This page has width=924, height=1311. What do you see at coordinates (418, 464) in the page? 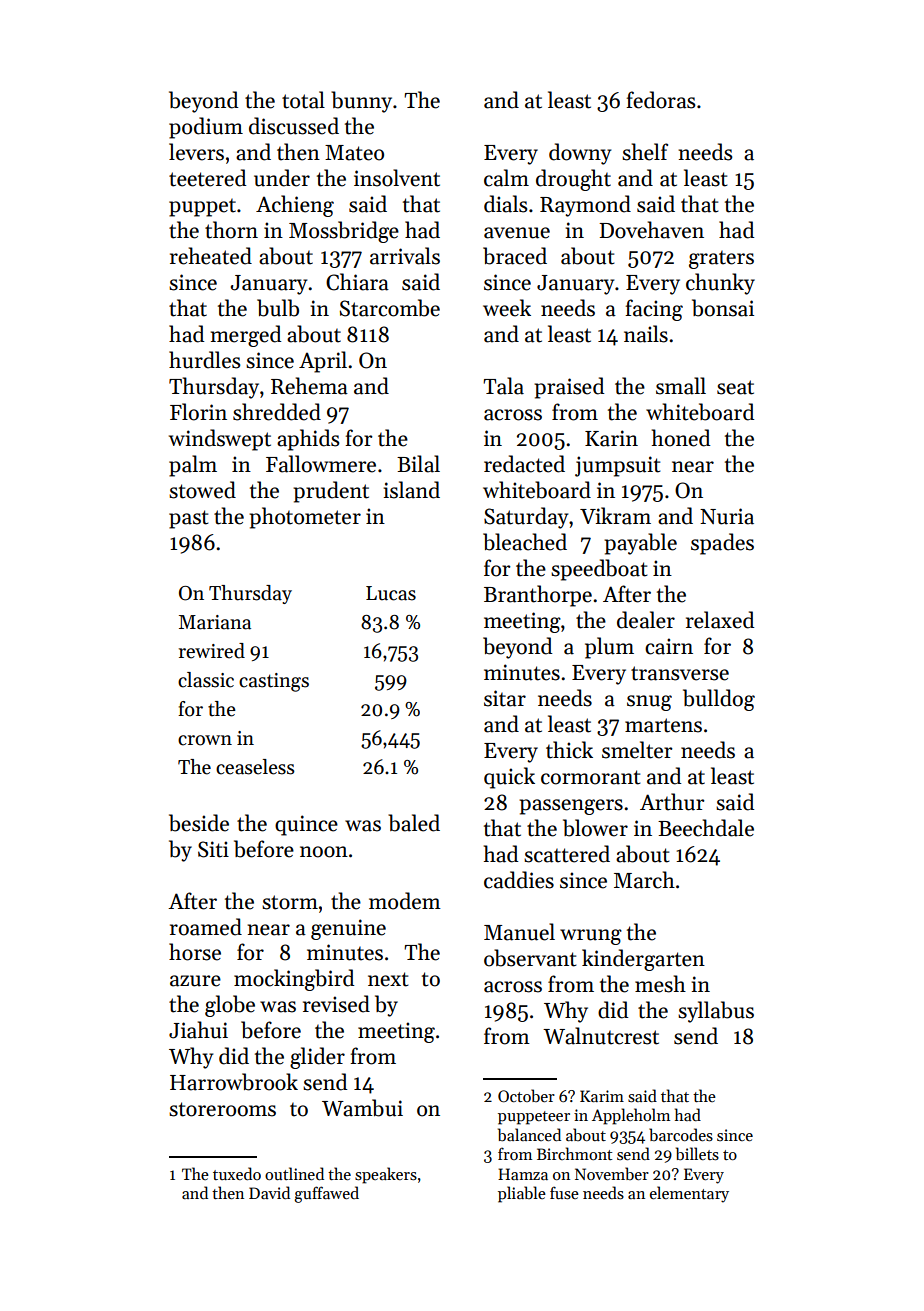
I see `Bilal` at bounding box center [418, 464].
